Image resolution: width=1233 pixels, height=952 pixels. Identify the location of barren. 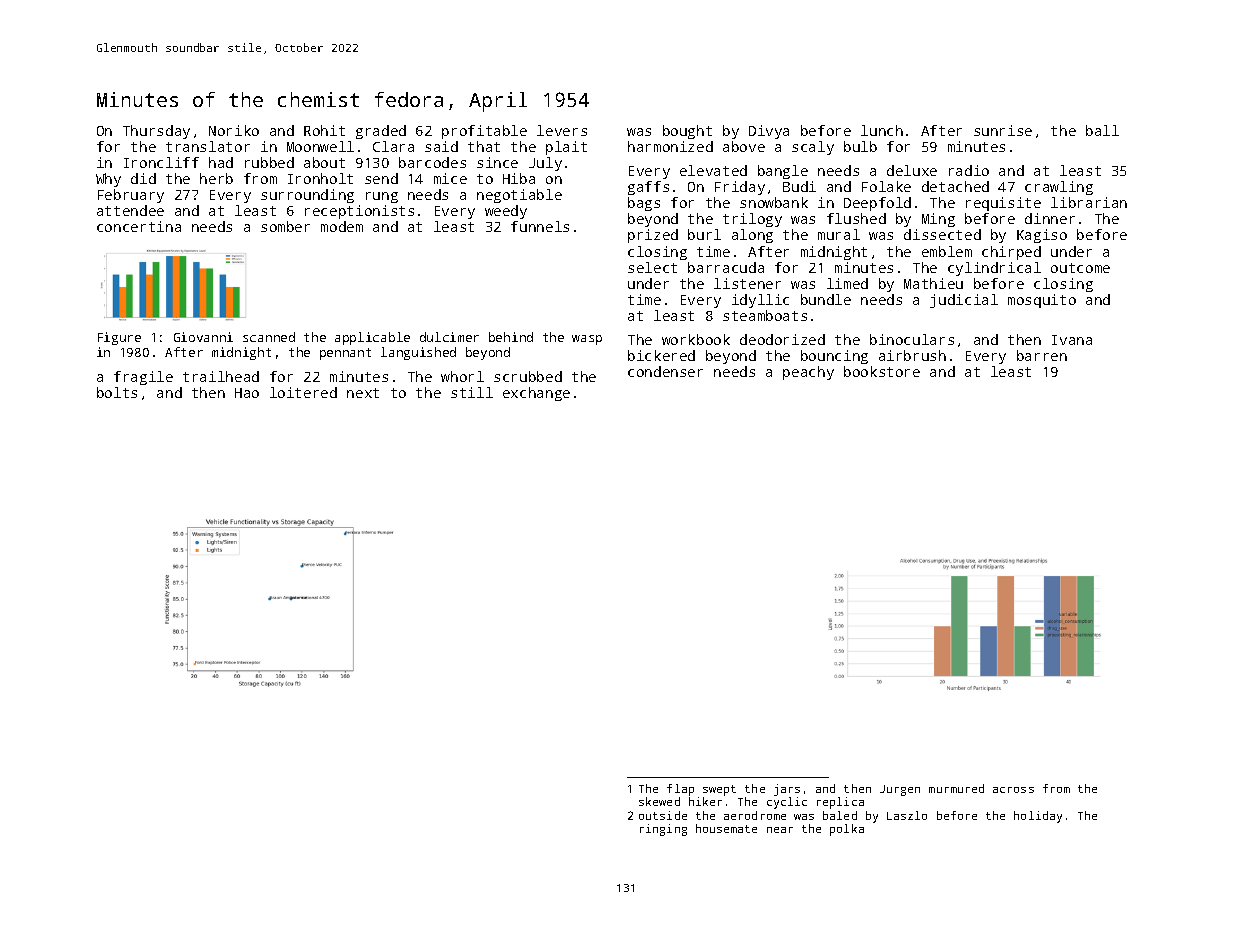
(1042, 355).
